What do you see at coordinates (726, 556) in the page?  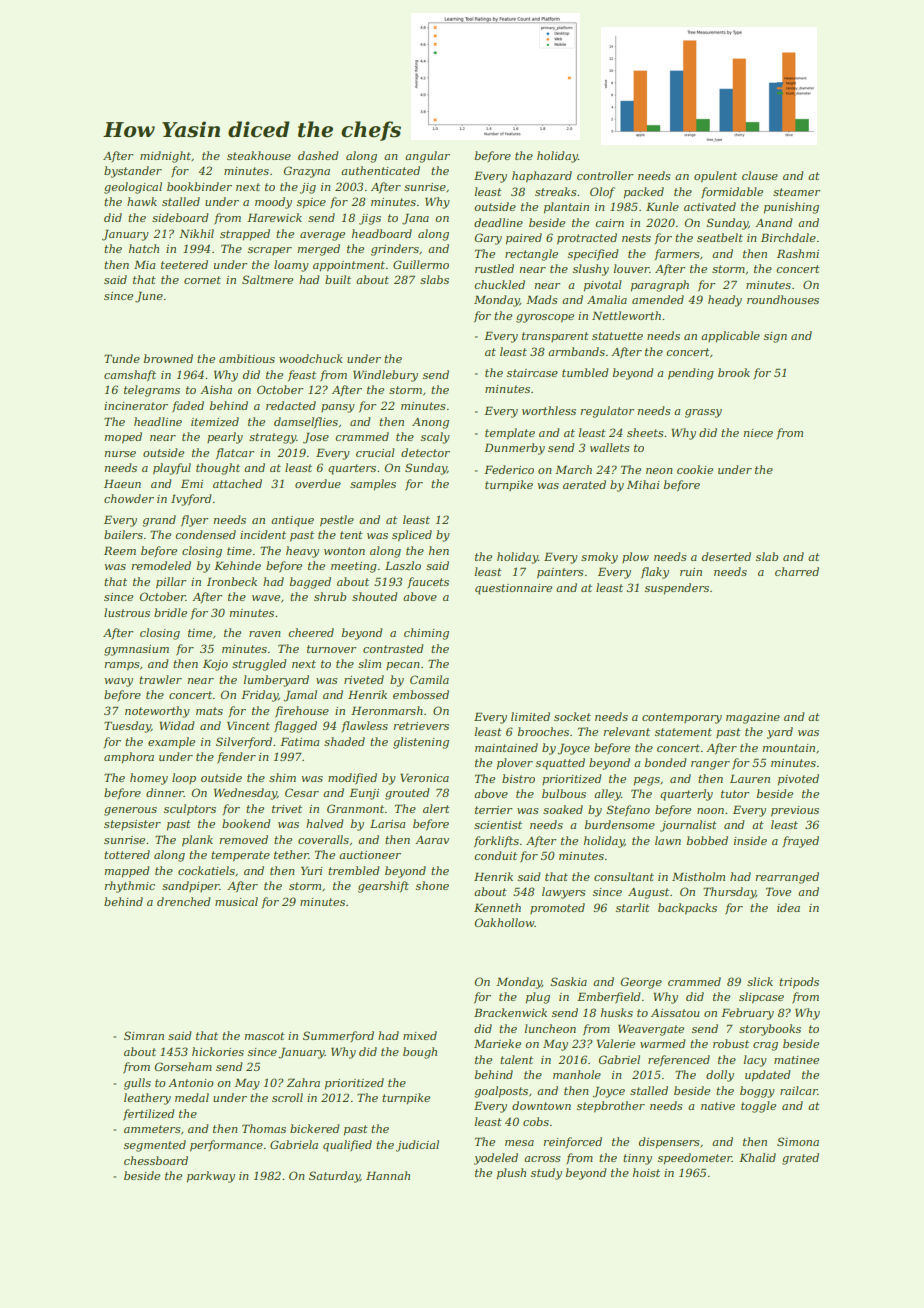 I see `deserted` at bounding box center [726, 556].
